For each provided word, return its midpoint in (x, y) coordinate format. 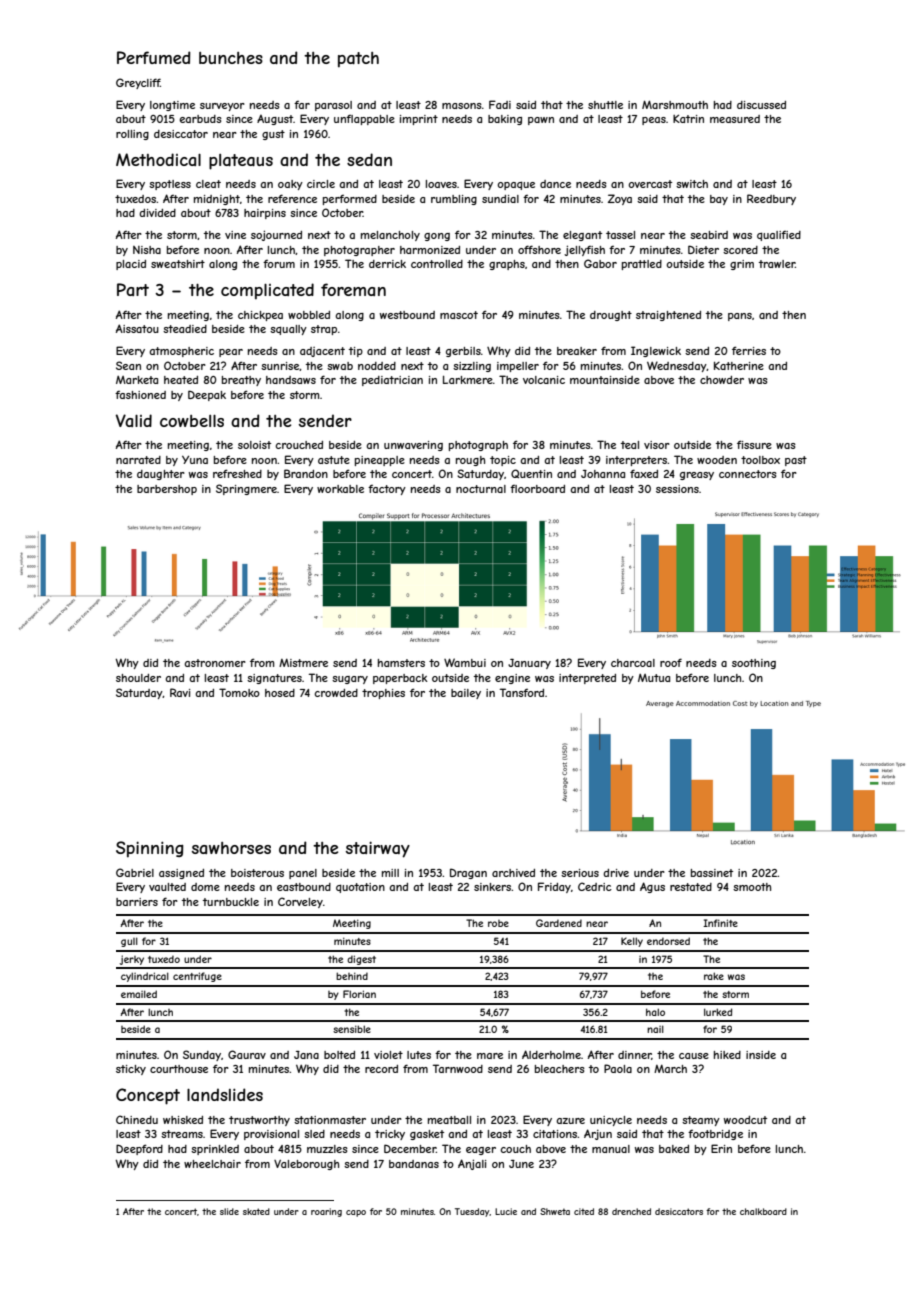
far (302, 105)
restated (691, 887)
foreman (353, 289)
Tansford (522, 692)
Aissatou (137, 328)
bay (719, 200)
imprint (419, 120)
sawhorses (231, 848)
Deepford (139, 1149)
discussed (761, 105)
